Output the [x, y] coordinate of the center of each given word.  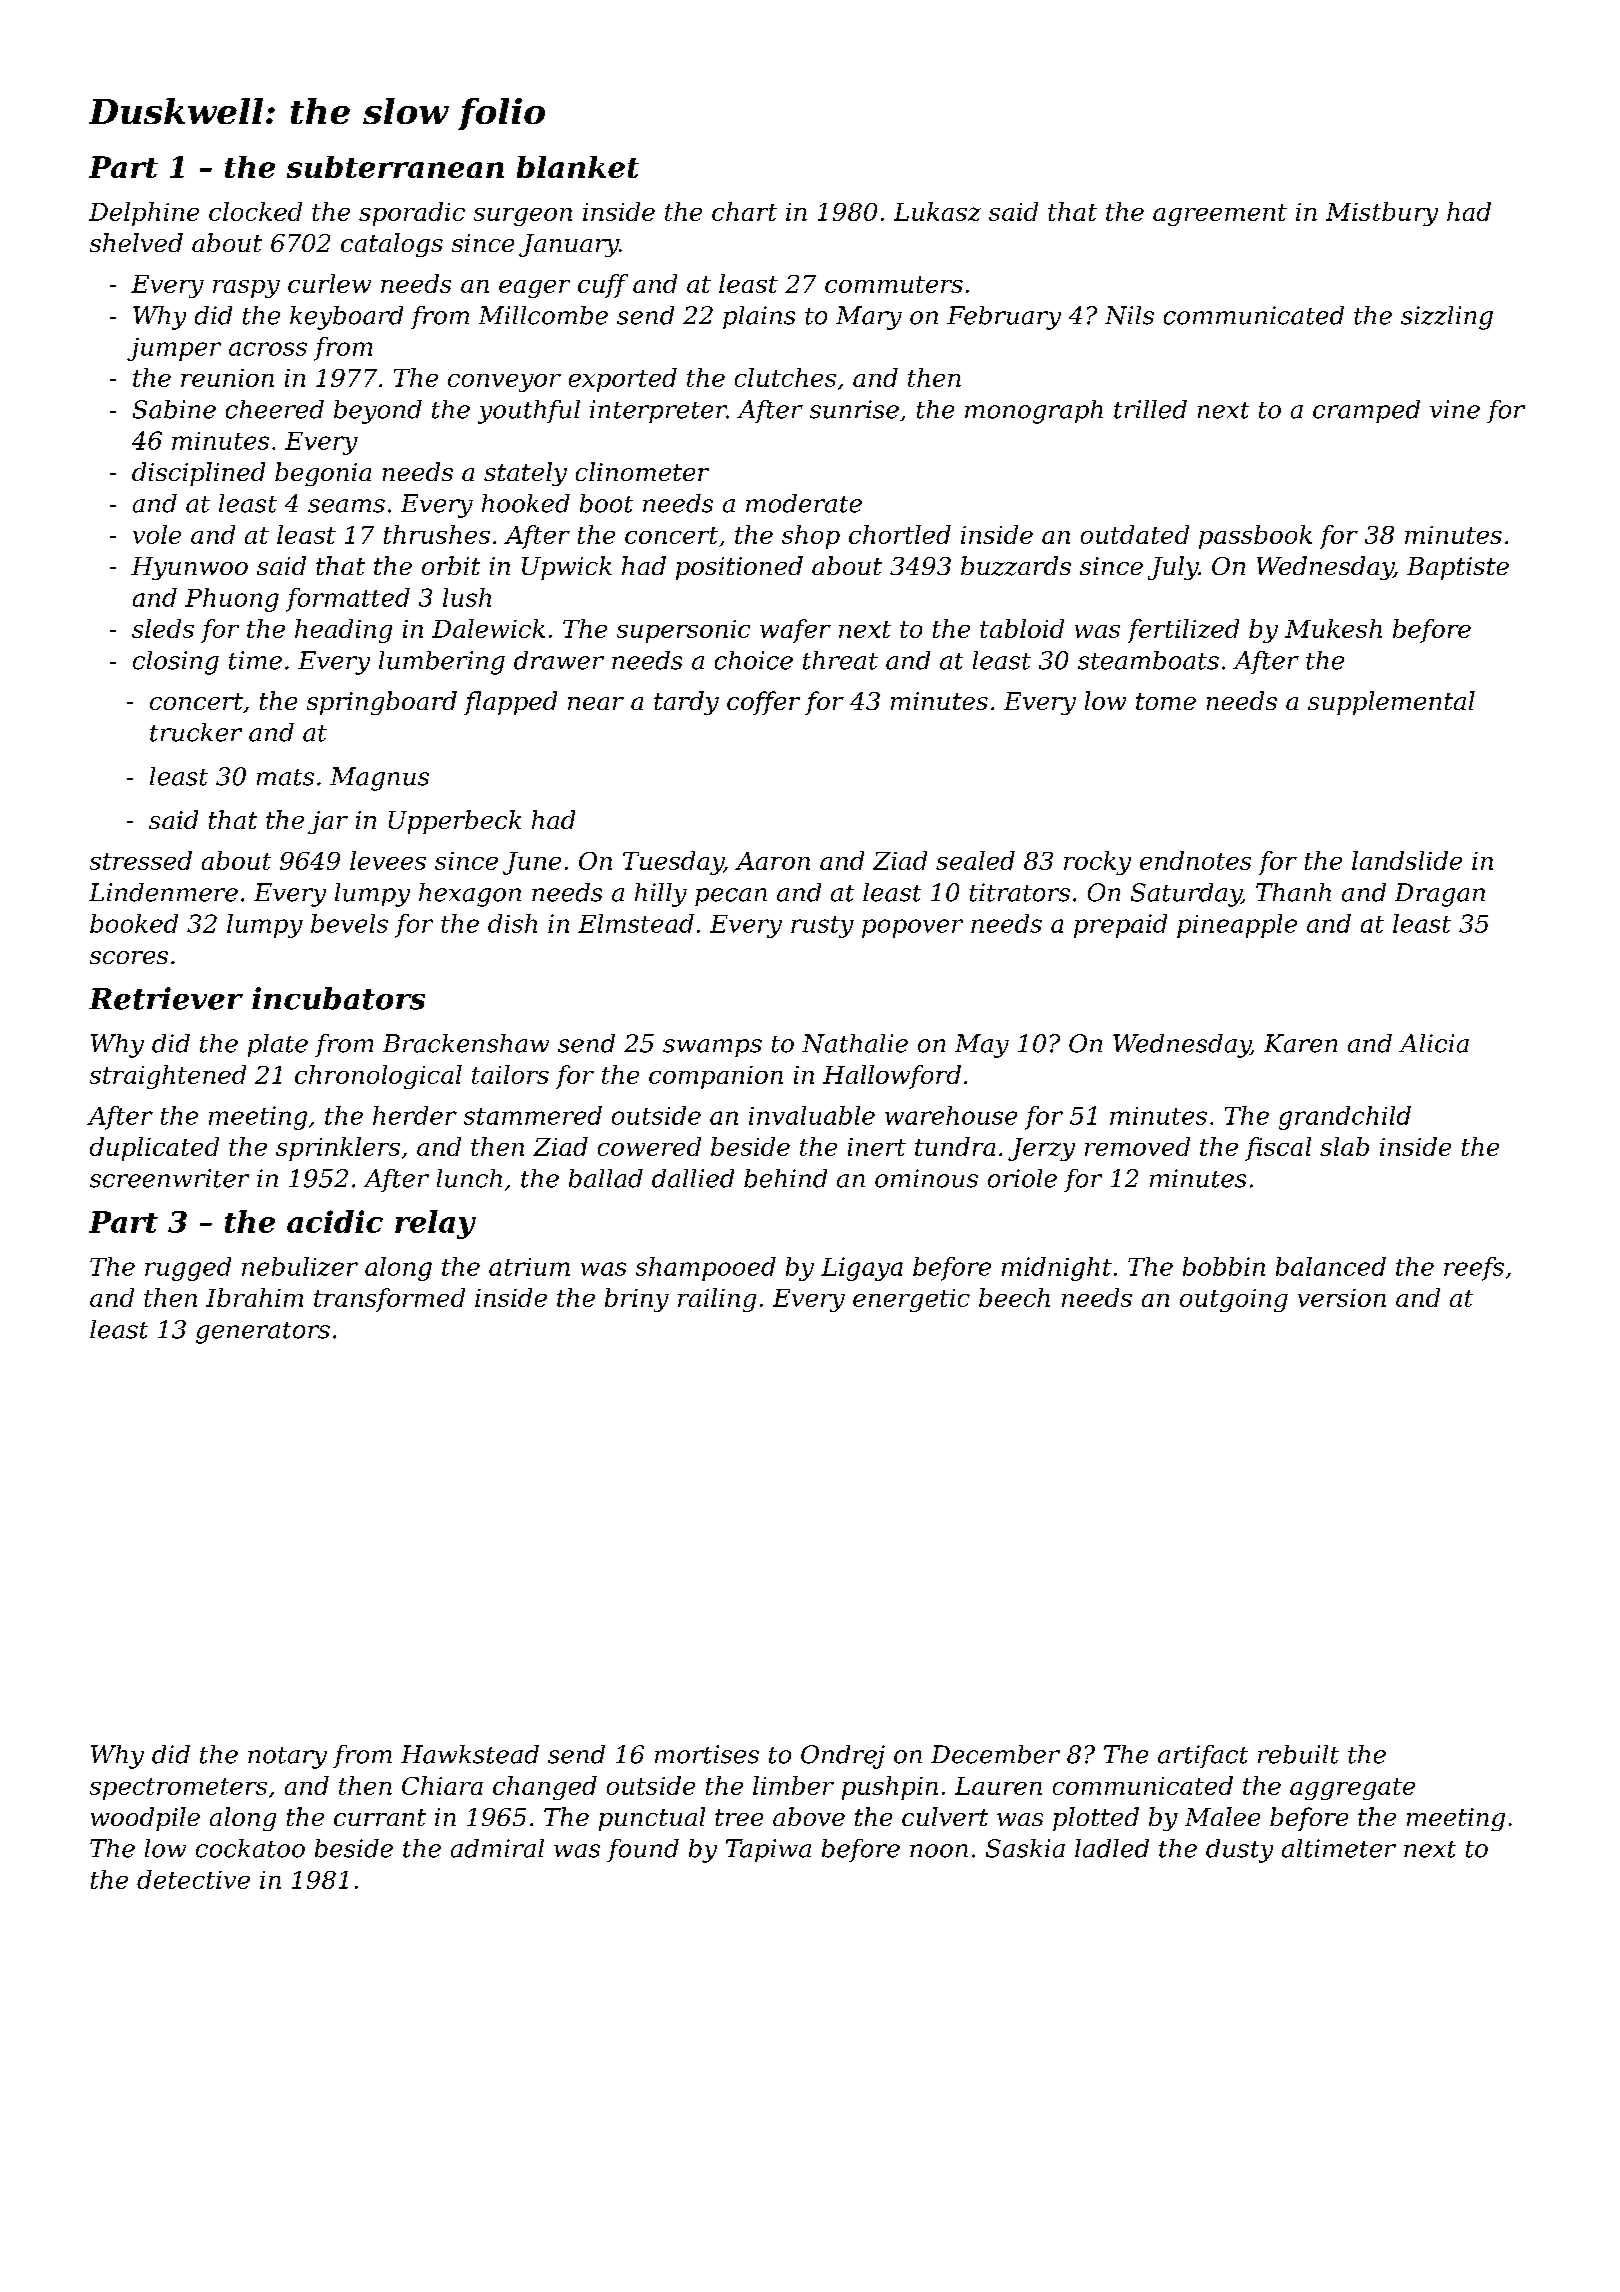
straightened [168, 1077]
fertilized [1183, 631]
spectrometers [178, 1789]
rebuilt [1298, 1754]
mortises [707, 1754]
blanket [578, 167]
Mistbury [1382, 214]
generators [263, 1333]
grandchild [1345, 1118]
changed [545, 1788]
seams [346, 506]
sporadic [412, 214]
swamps [712, 1048]
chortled [900, 534]
